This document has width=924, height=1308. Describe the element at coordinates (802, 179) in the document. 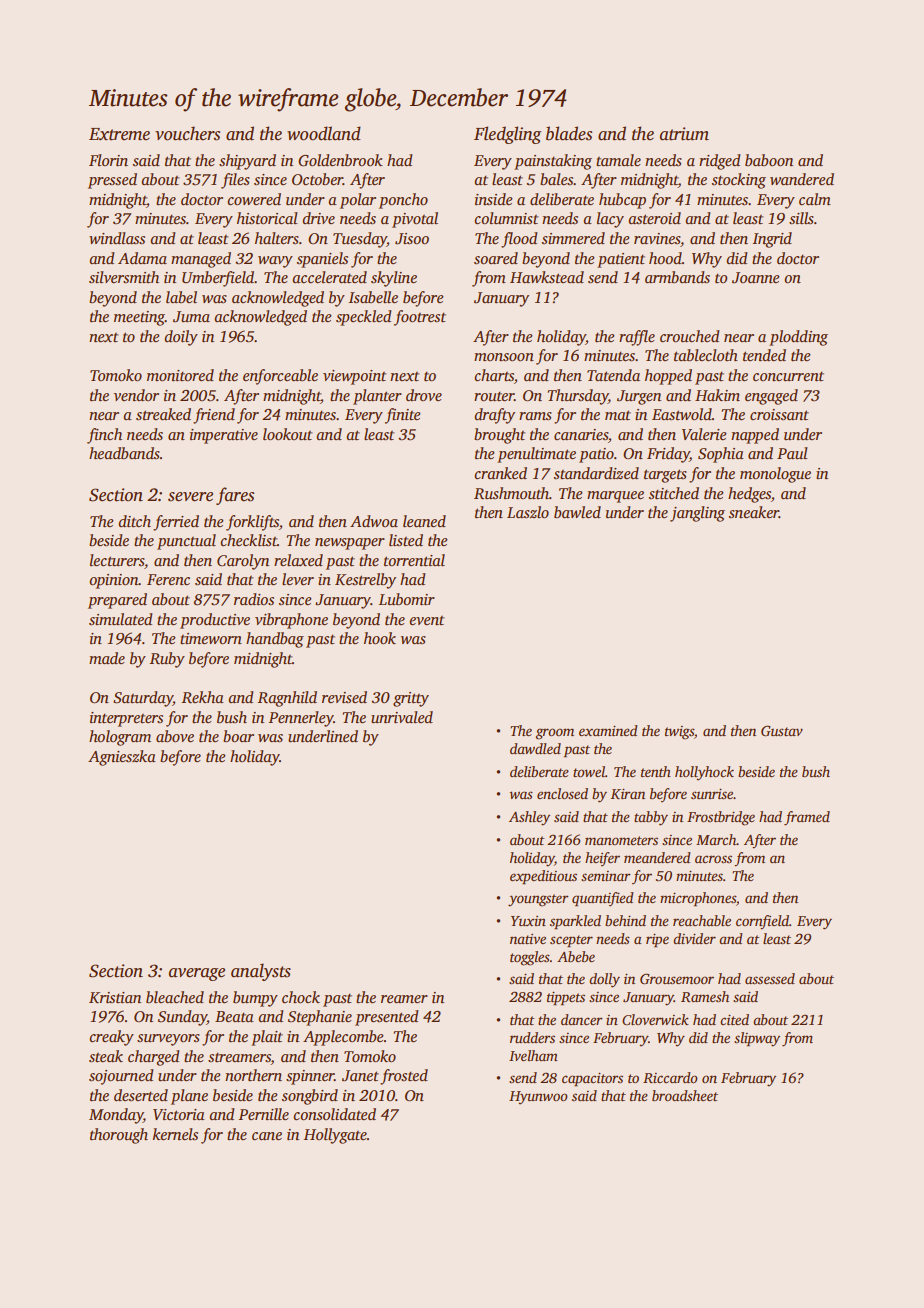

I see `wandered` at that location.
